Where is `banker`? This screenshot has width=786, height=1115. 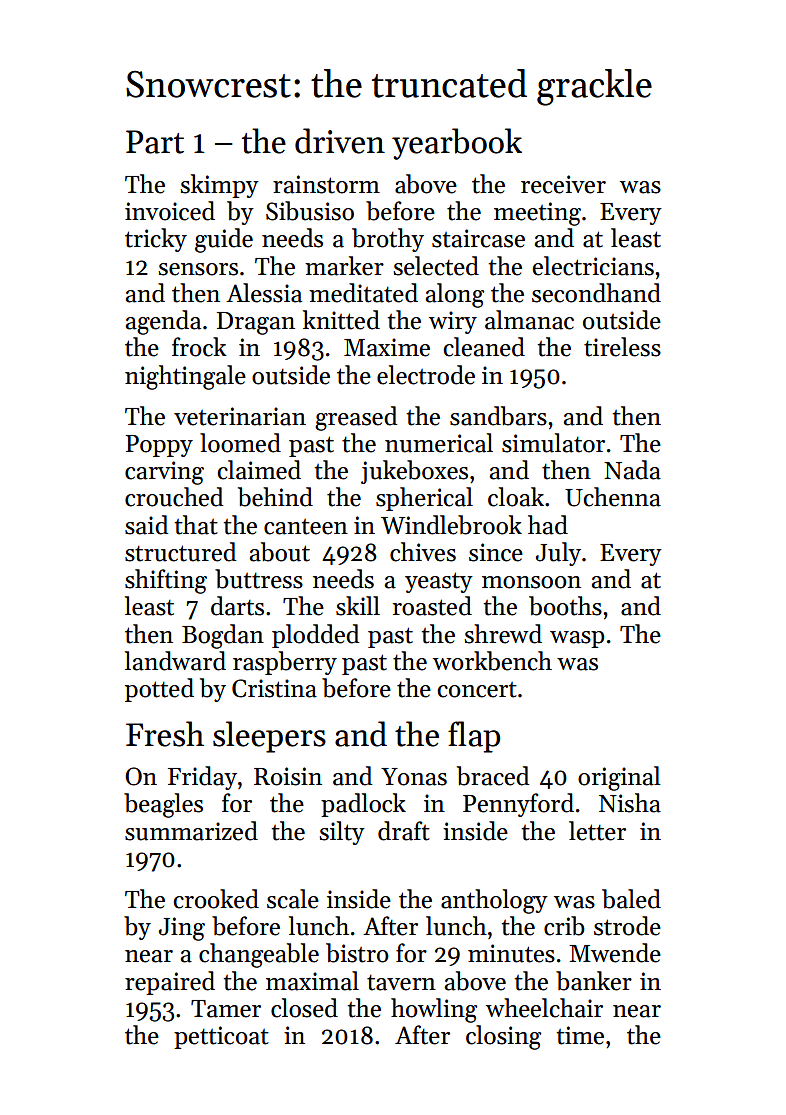 banker is located at coordinates (594, 981).
